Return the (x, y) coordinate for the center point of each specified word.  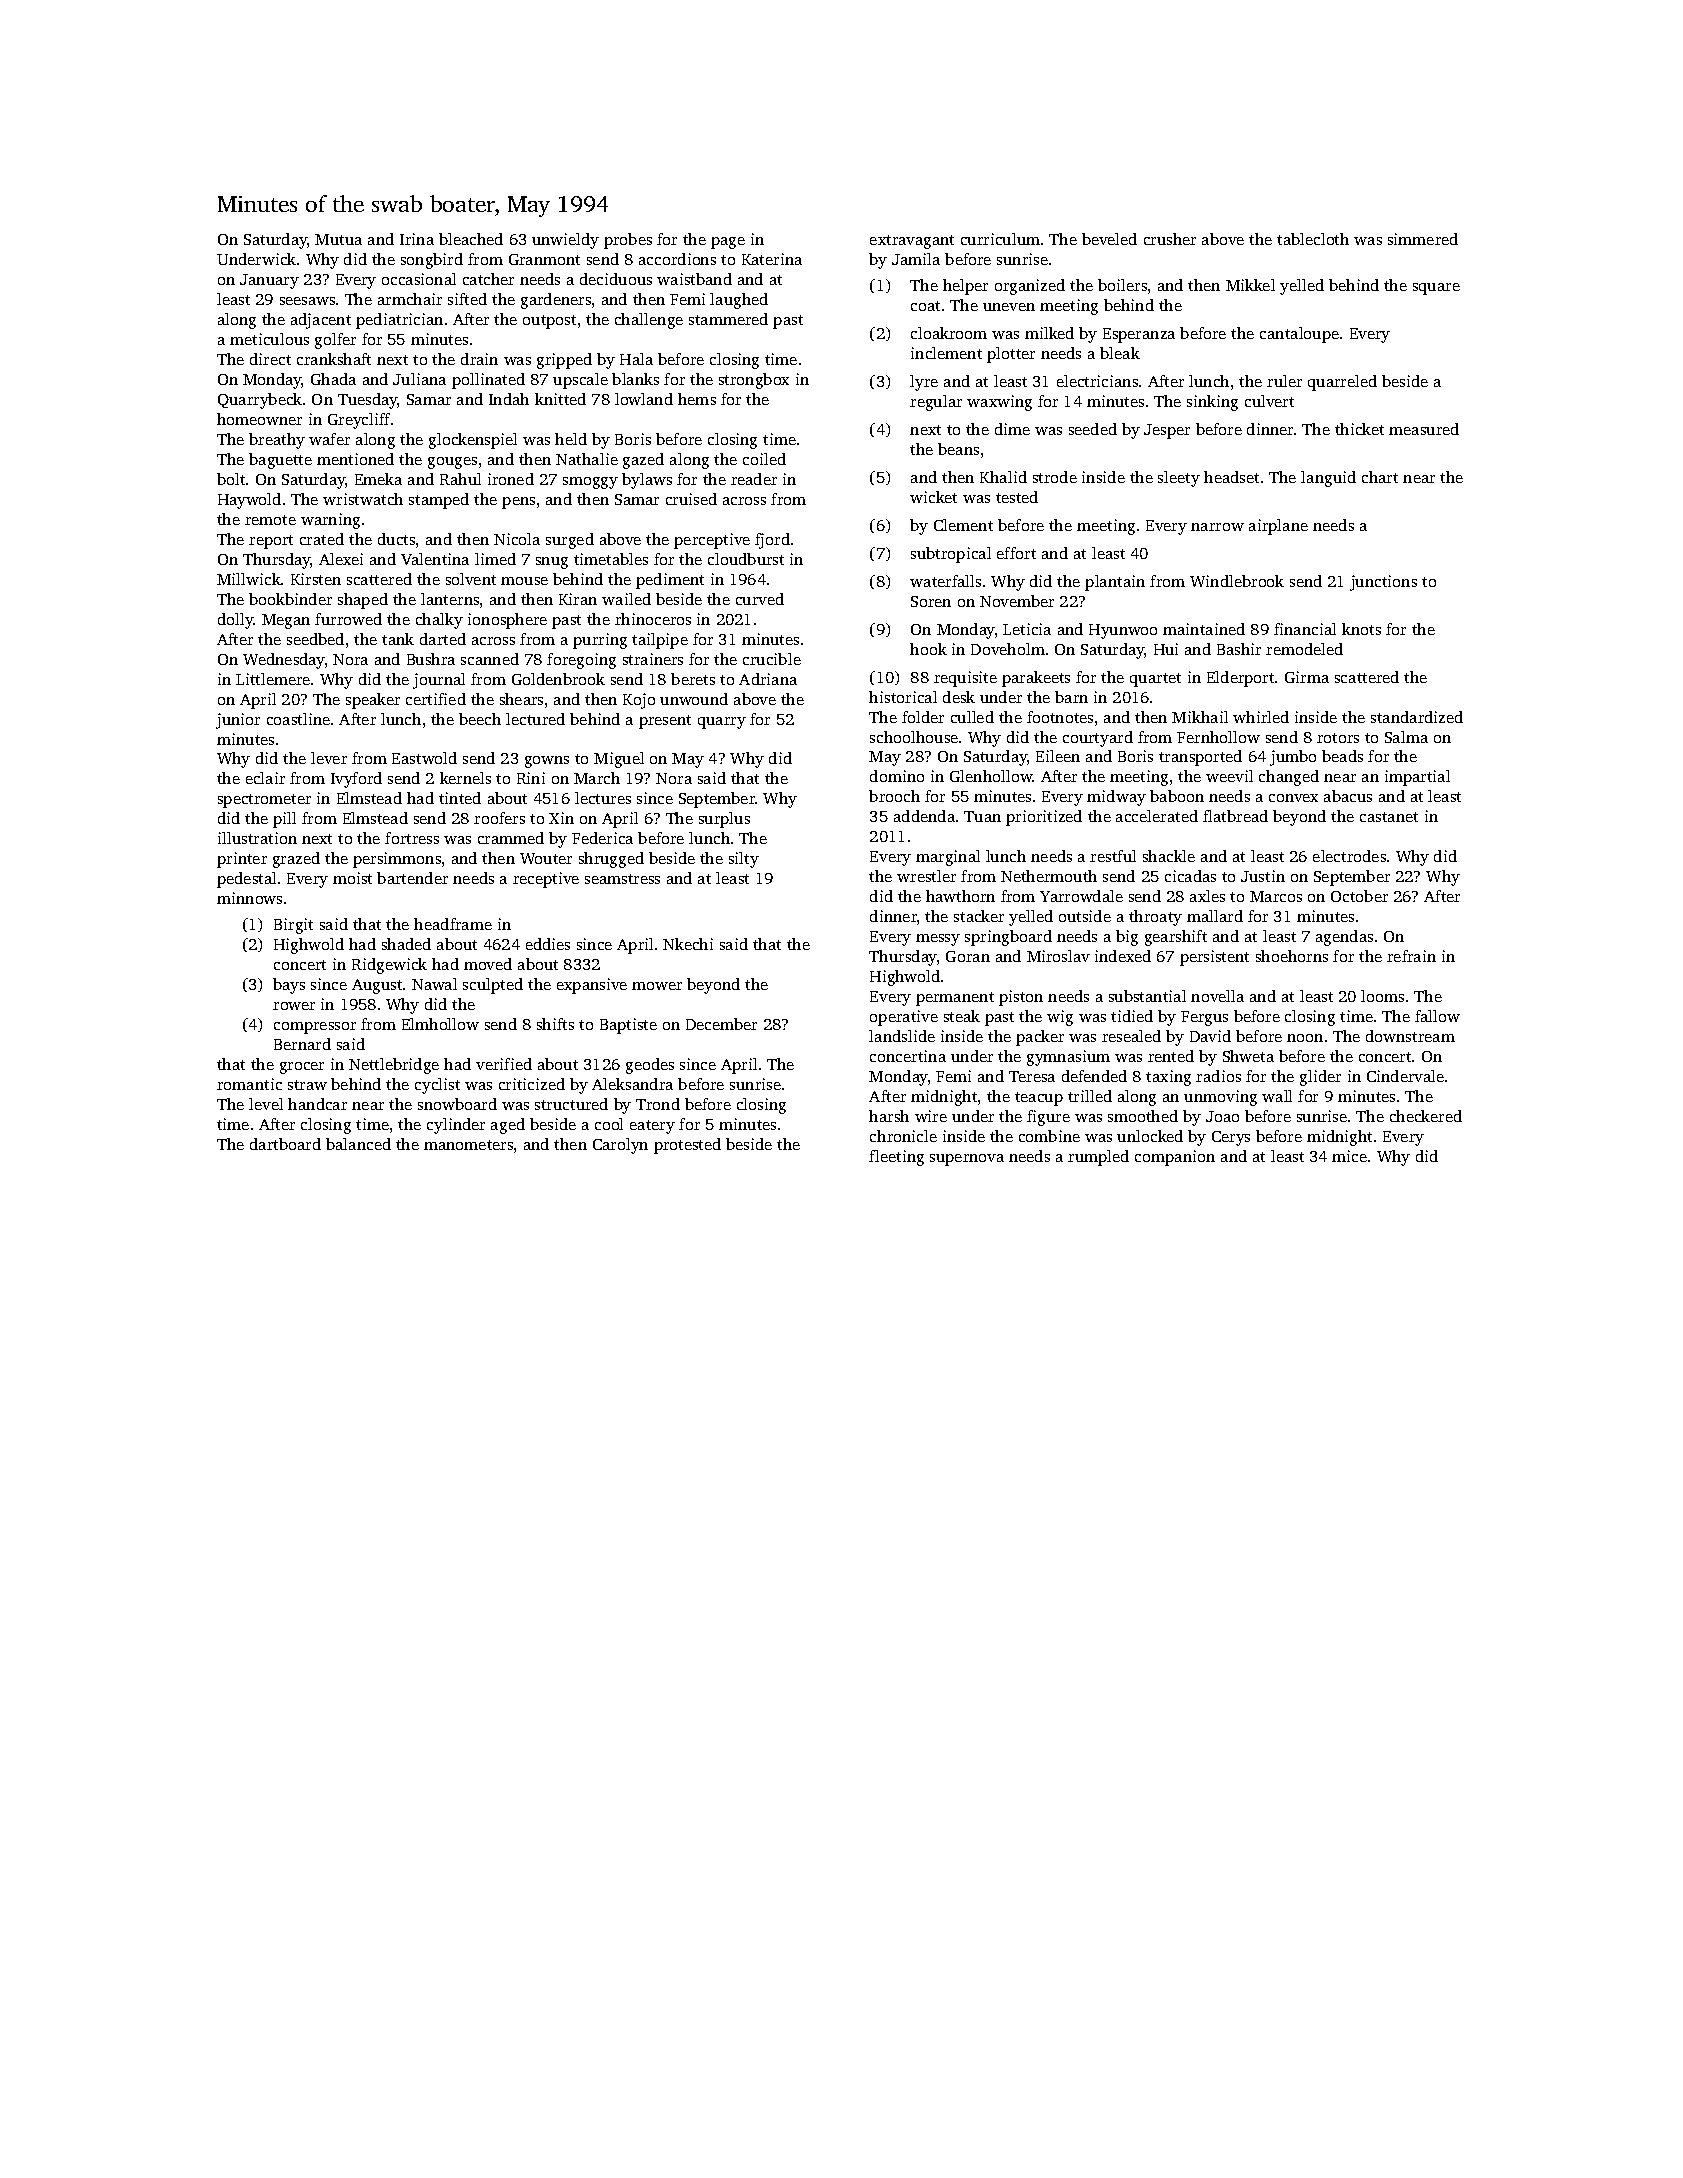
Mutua (338, 239)
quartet (1155, 680)
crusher (1170, 239)
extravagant (912, 242)
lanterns (450, 599)
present (665, 722)
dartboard (285, 1144)
